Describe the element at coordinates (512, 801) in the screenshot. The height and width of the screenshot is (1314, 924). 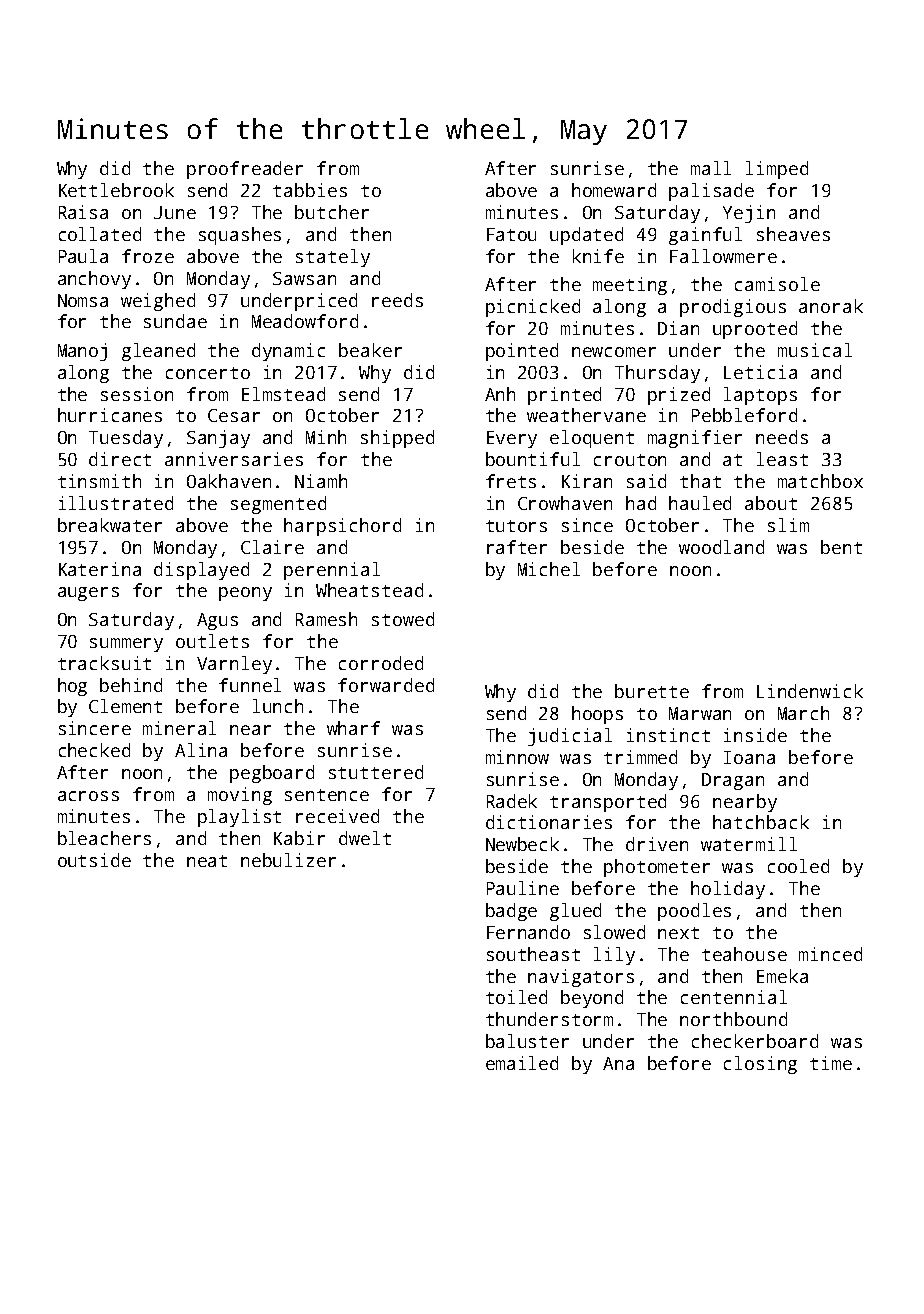
I see `Radek` at that location.
